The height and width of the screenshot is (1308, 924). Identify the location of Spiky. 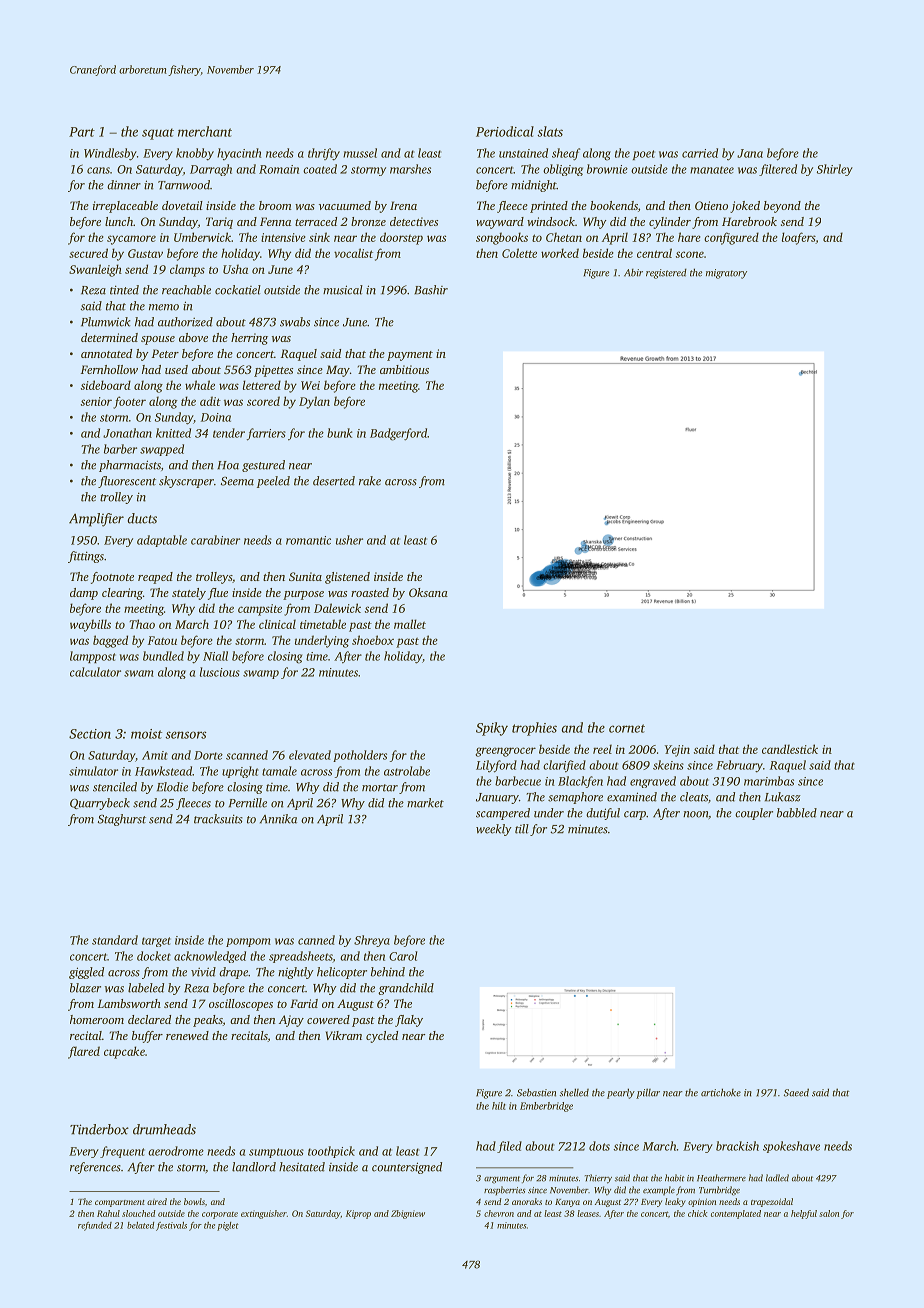
(492, 729).
